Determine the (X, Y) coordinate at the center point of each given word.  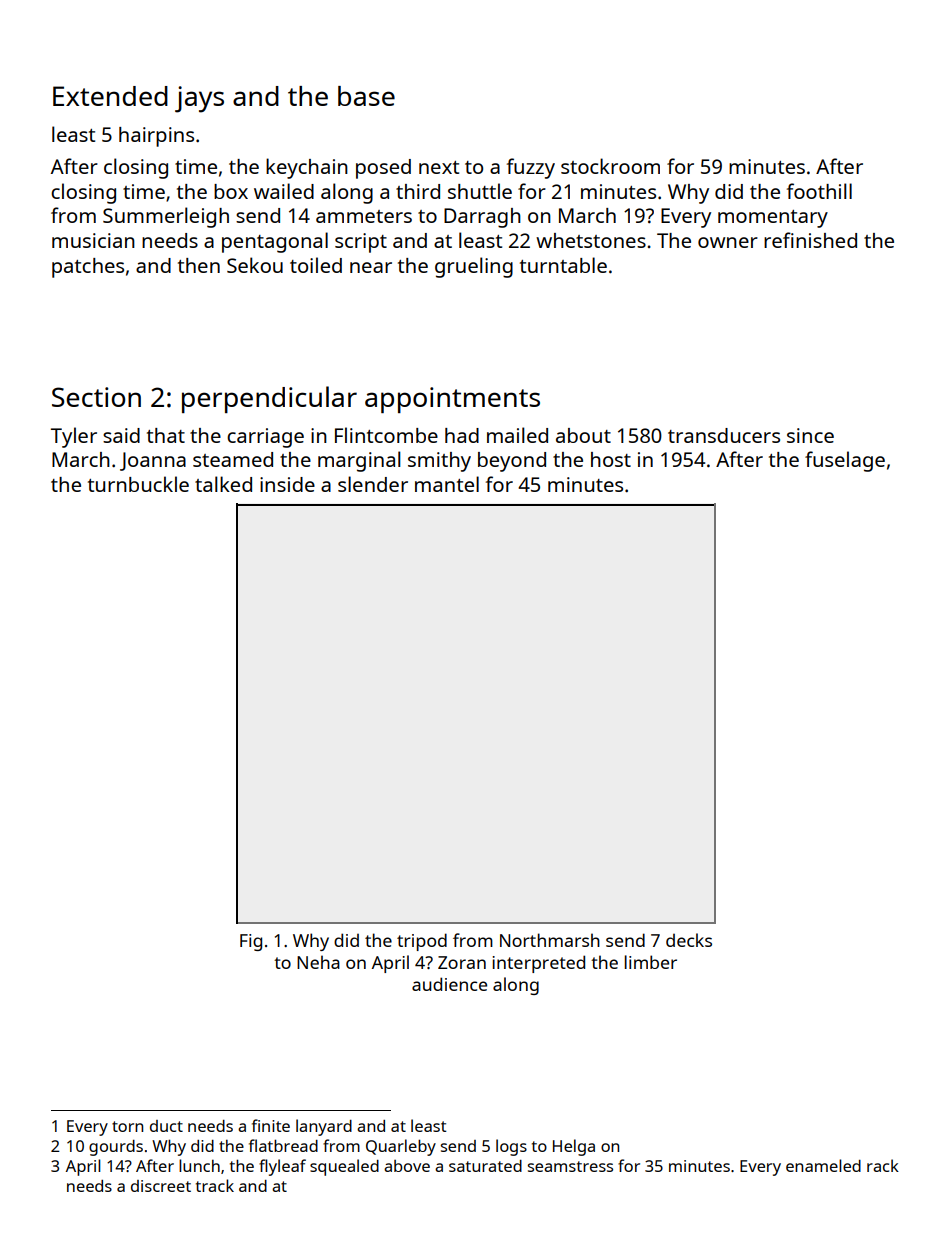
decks (689, 940)
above (407, 1166)
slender (373, 484)
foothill (819, 191)
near (371, 267)
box (231, 191)
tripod (422, 942)
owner (728, 242)
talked (223, 484)
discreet (161, 1186)
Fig (251, 942)
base (366, 96)
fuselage (845, 461)
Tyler (74, 437)
